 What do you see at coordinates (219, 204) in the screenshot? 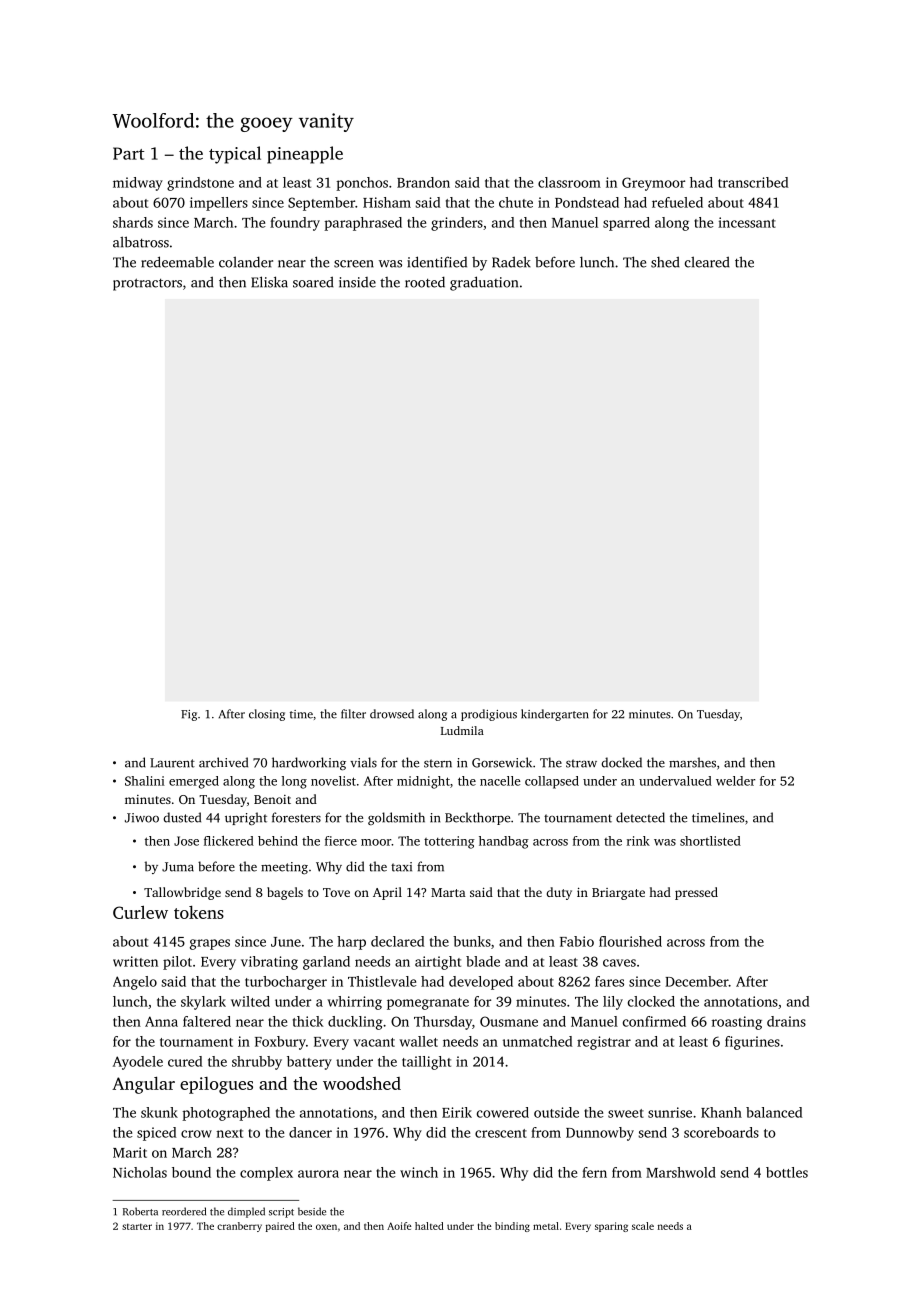
I see `impellers` at bounding box center [219, 204].
